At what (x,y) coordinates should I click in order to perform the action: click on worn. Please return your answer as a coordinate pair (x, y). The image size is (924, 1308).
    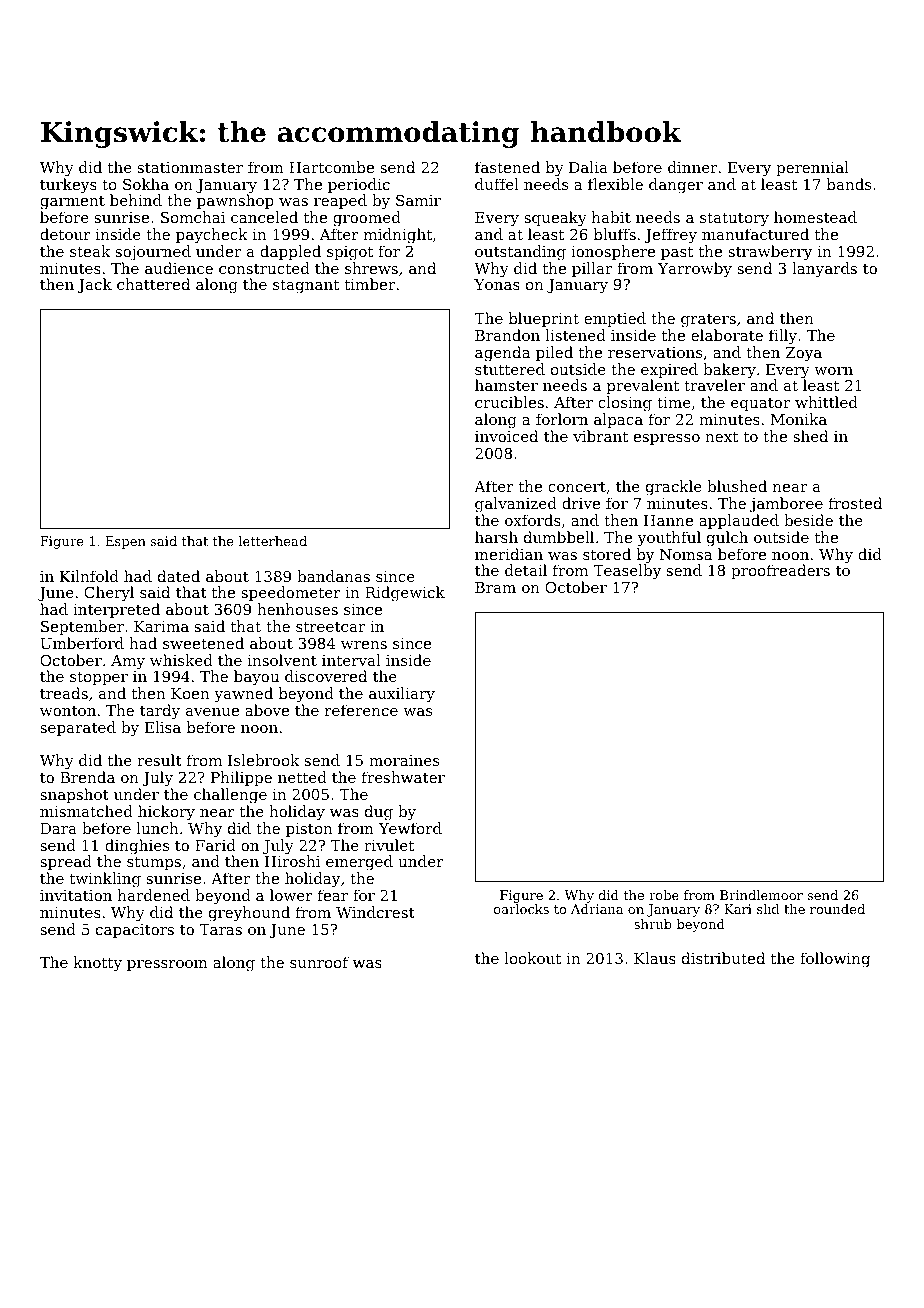
    Looking at the image, I should click on (833, 371).
